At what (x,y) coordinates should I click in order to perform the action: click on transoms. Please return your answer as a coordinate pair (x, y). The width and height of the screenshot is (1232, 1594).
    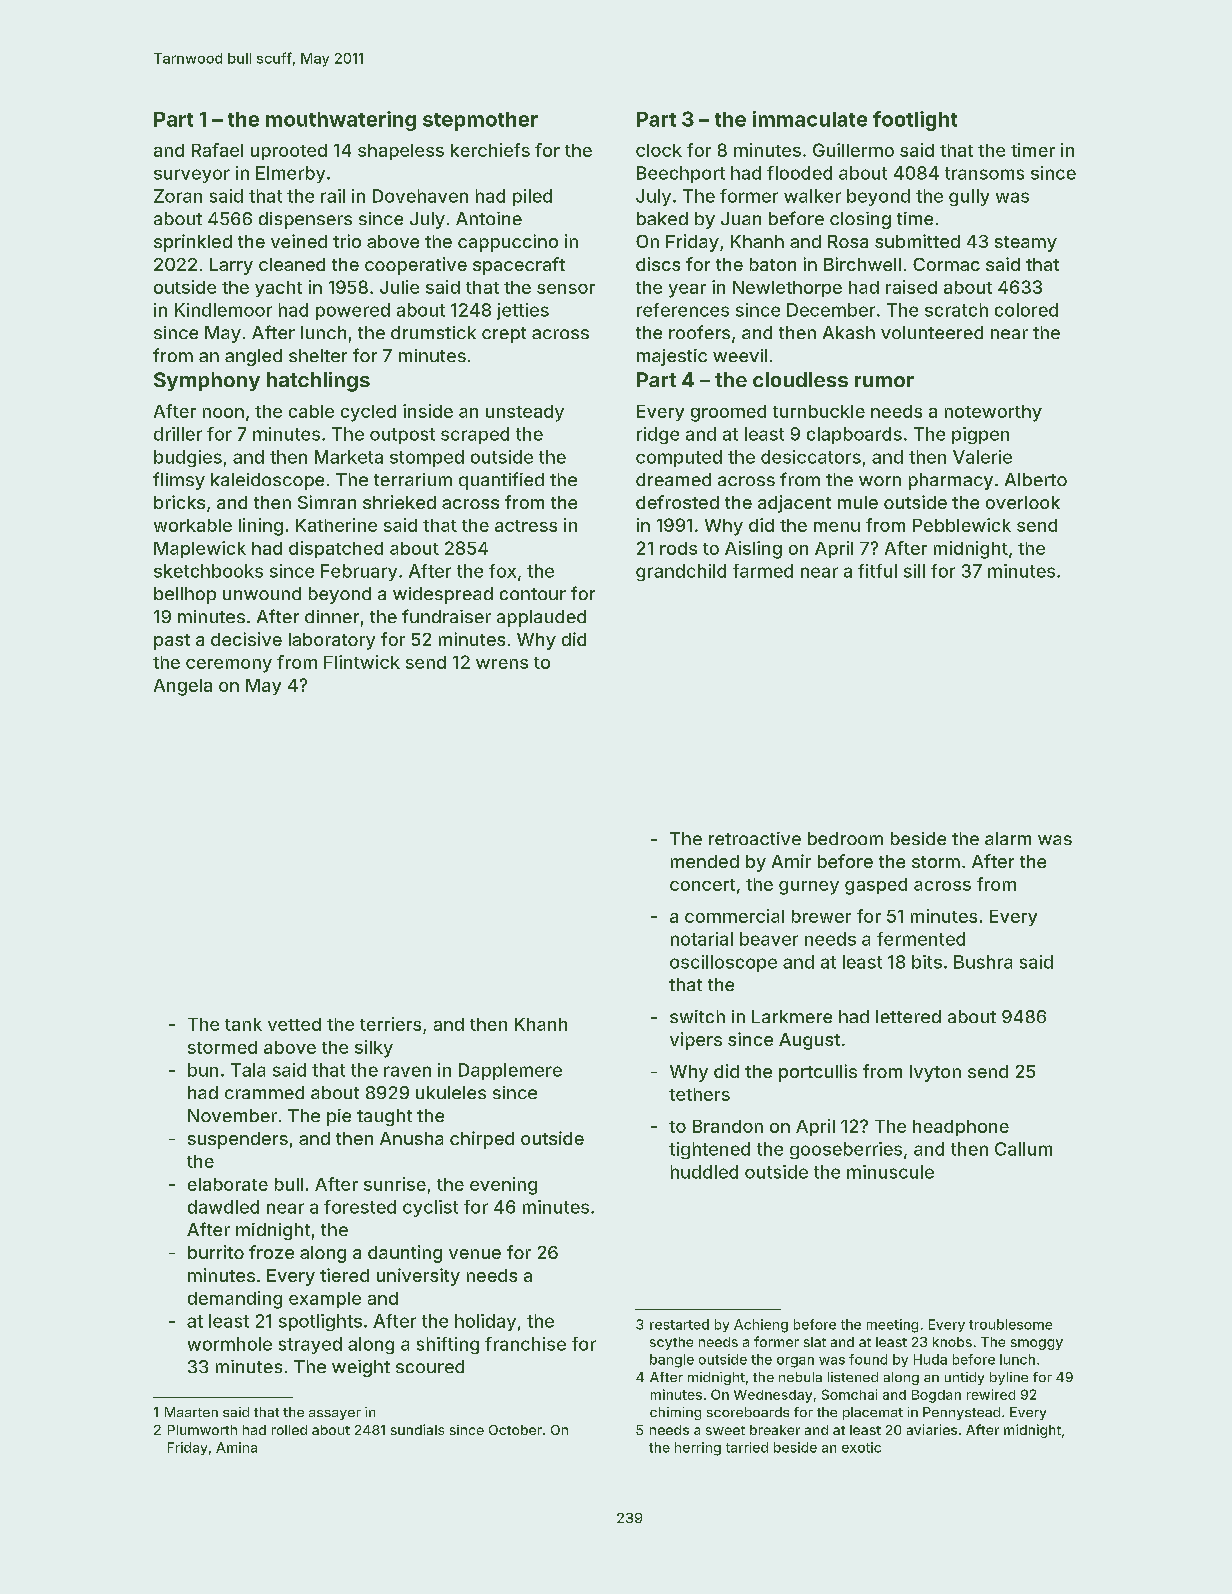
    Looking at the image, I should click on (984, 173).
